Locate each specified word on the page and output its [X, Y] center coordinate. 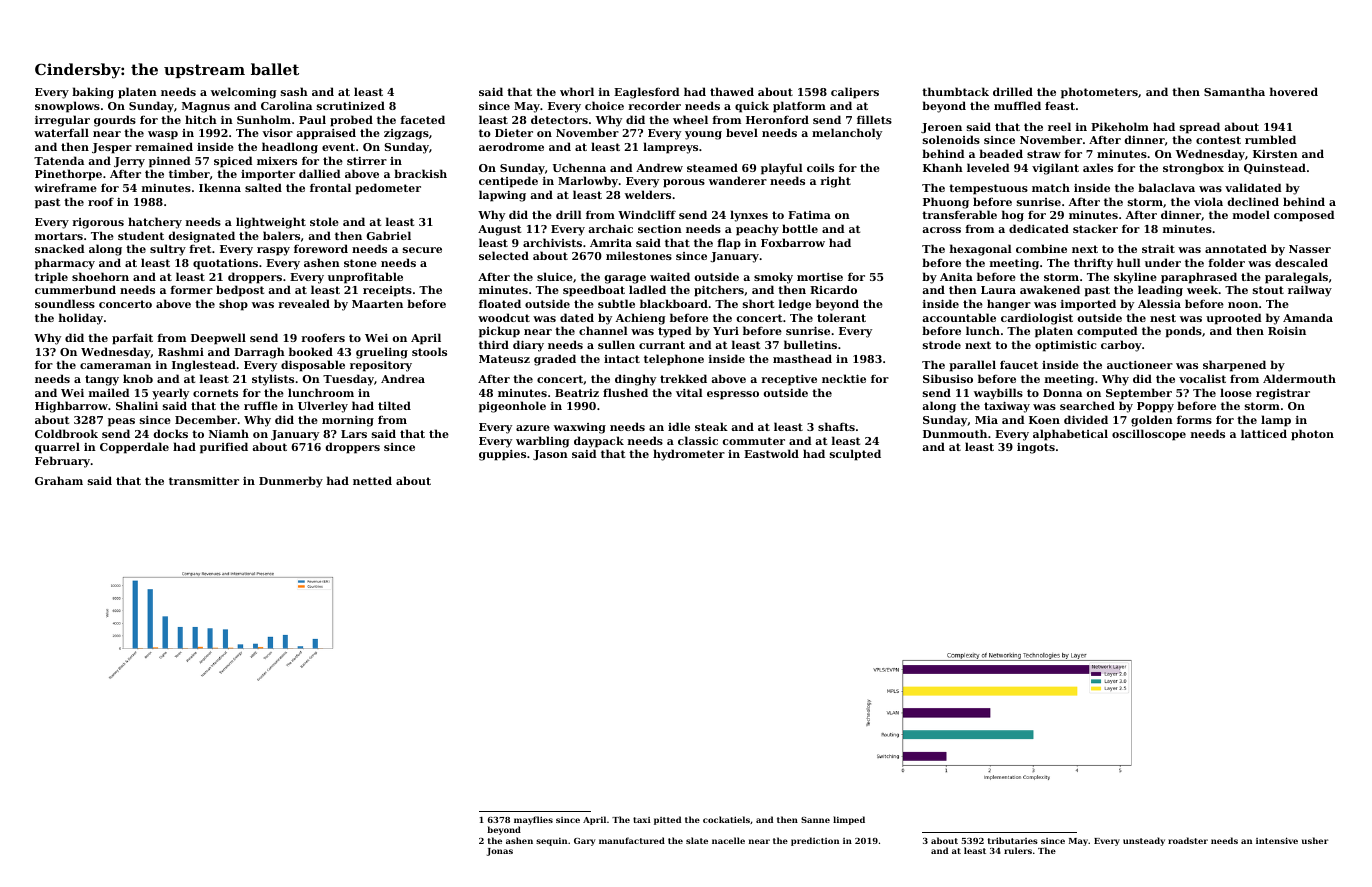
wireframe [65, 187]
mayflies [533, 820]
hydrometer [689, 455]
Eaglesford [647, 93]
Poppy [1155, 407]
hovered [1294, 91]
